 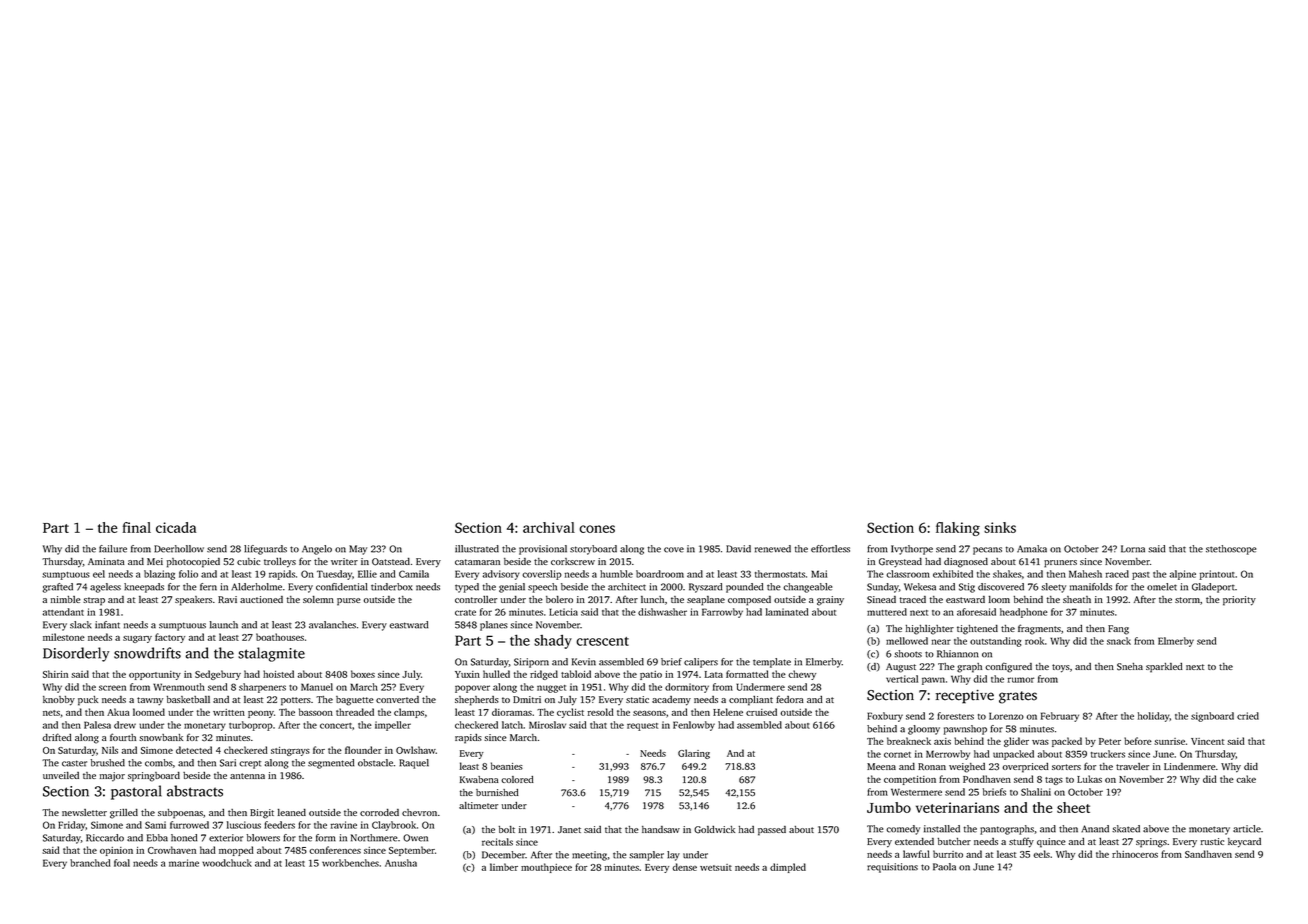 I want to click on May, so click(x=358, y=550).
